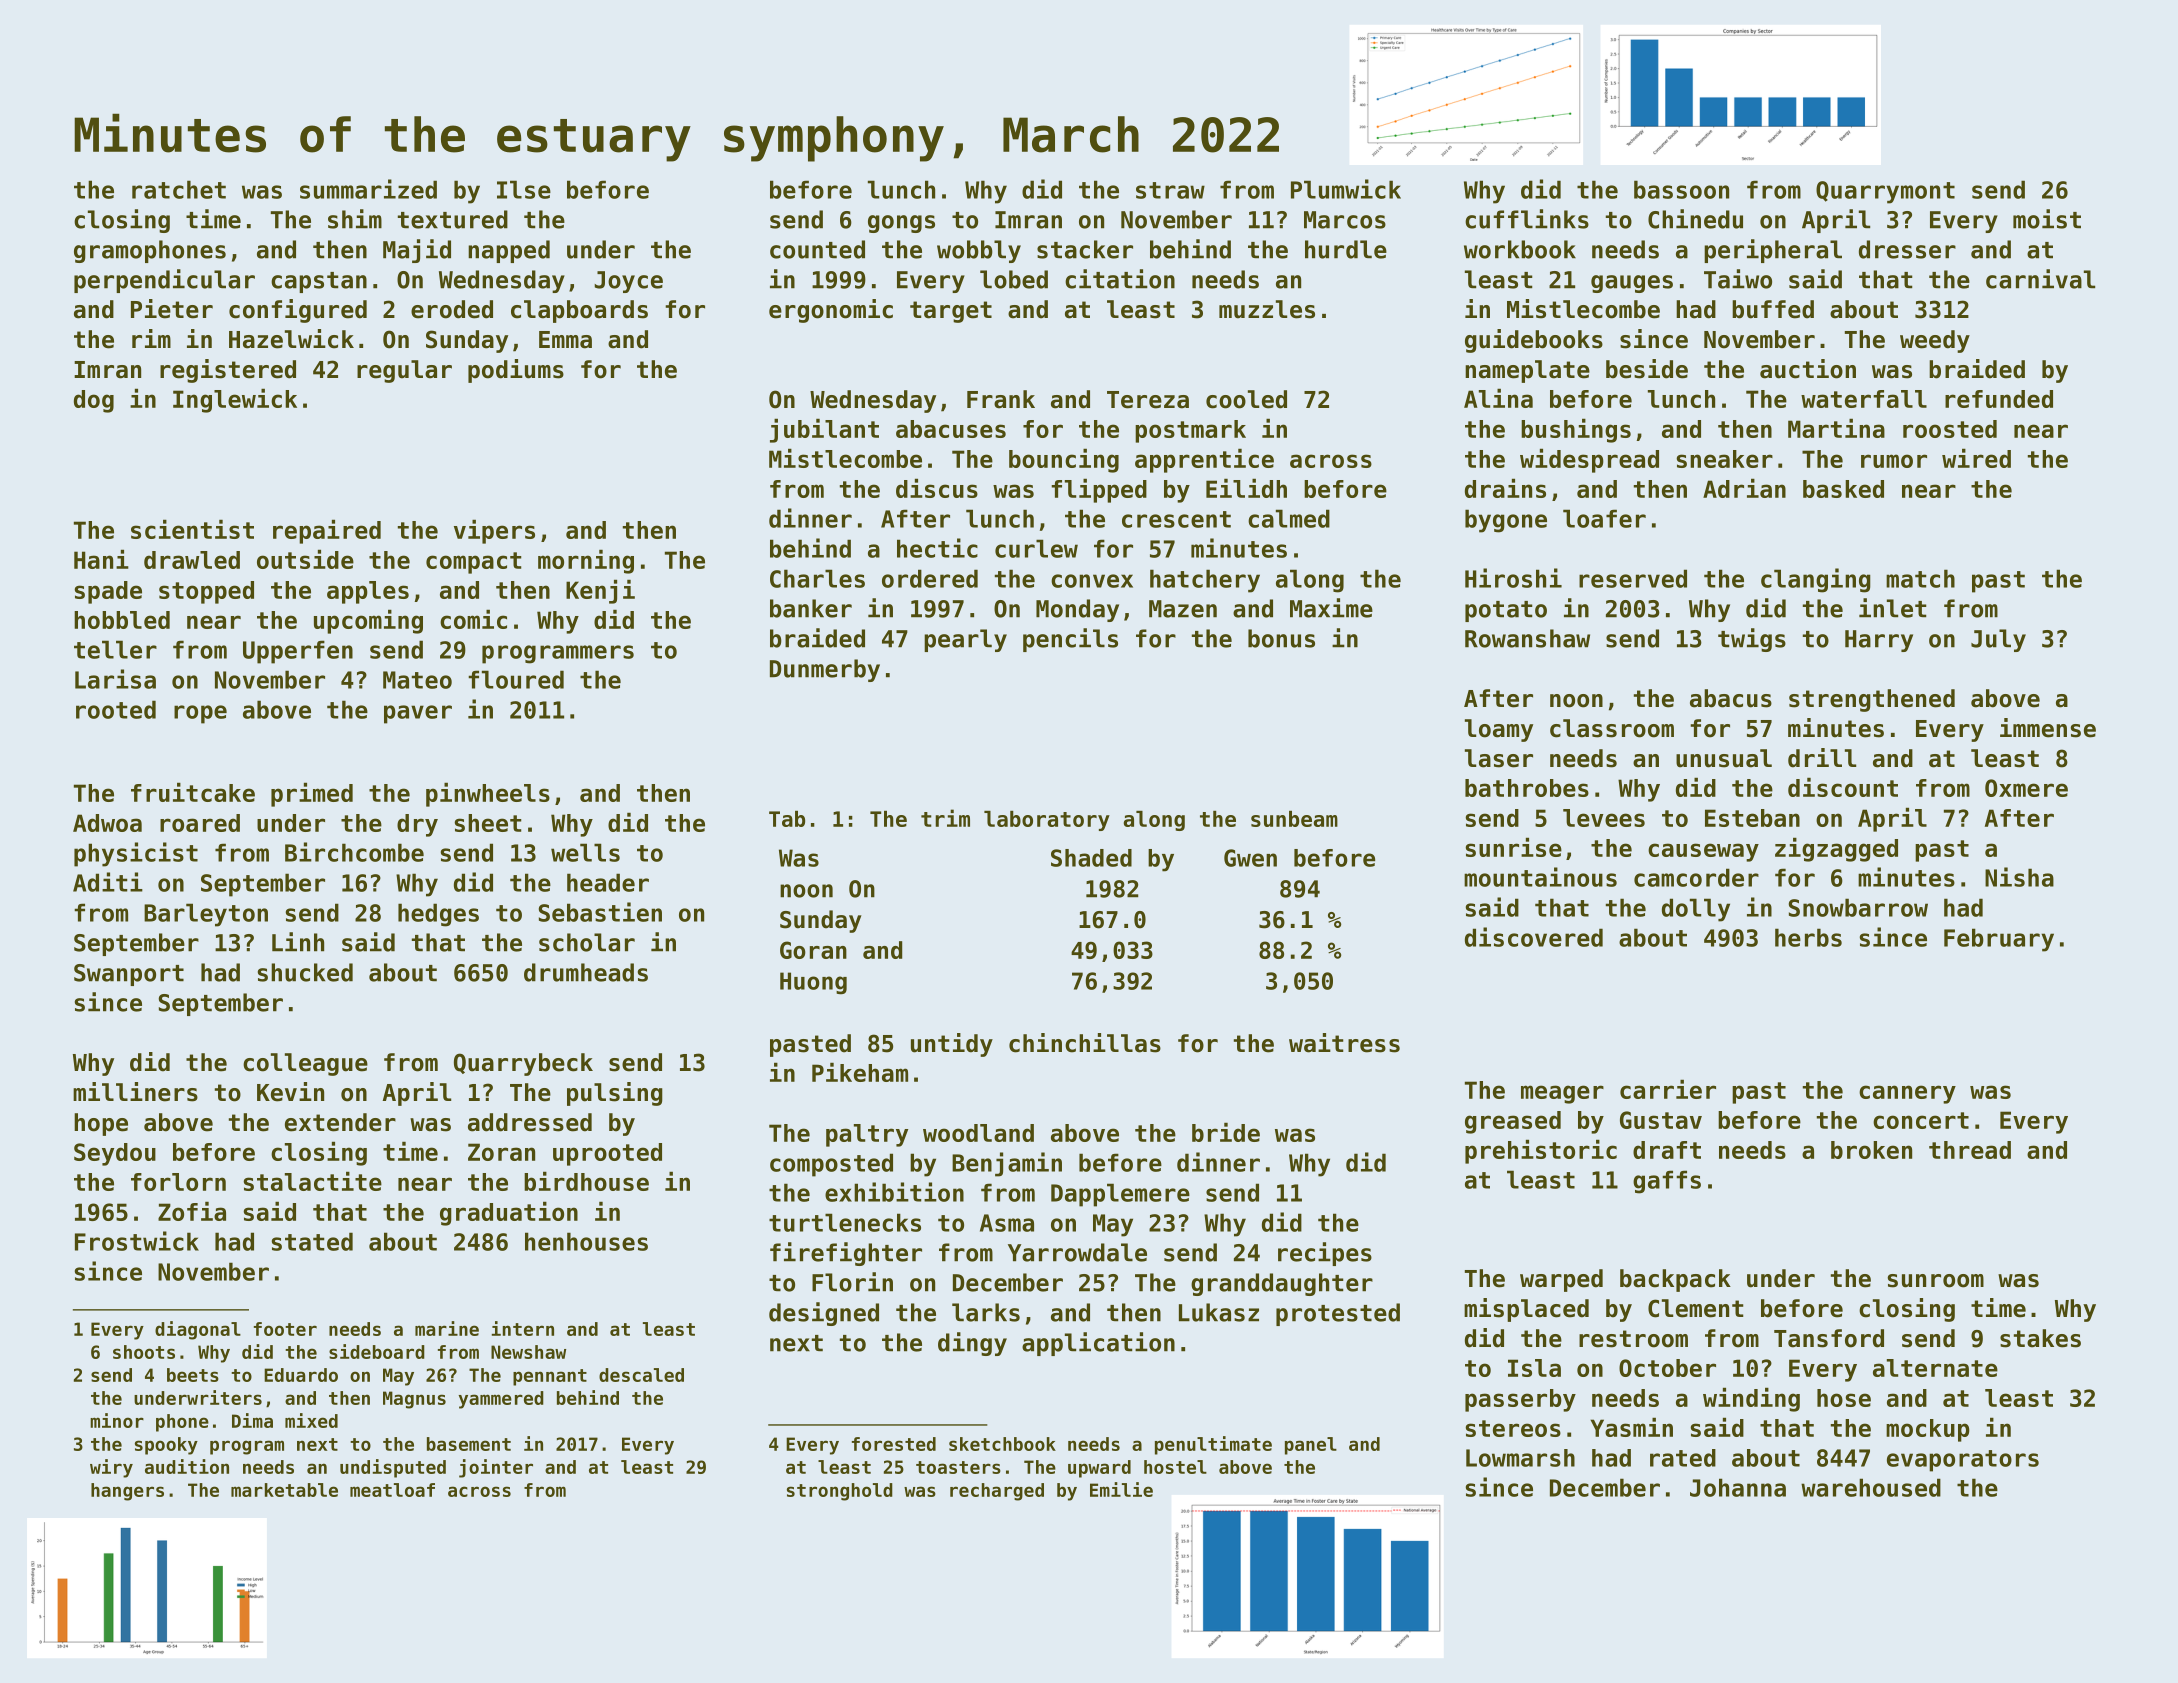 The width and height of the document is (2178, 1683). Describe the element at coordinates (2026, 788) in the document. I see `Oxmere` at that location.
